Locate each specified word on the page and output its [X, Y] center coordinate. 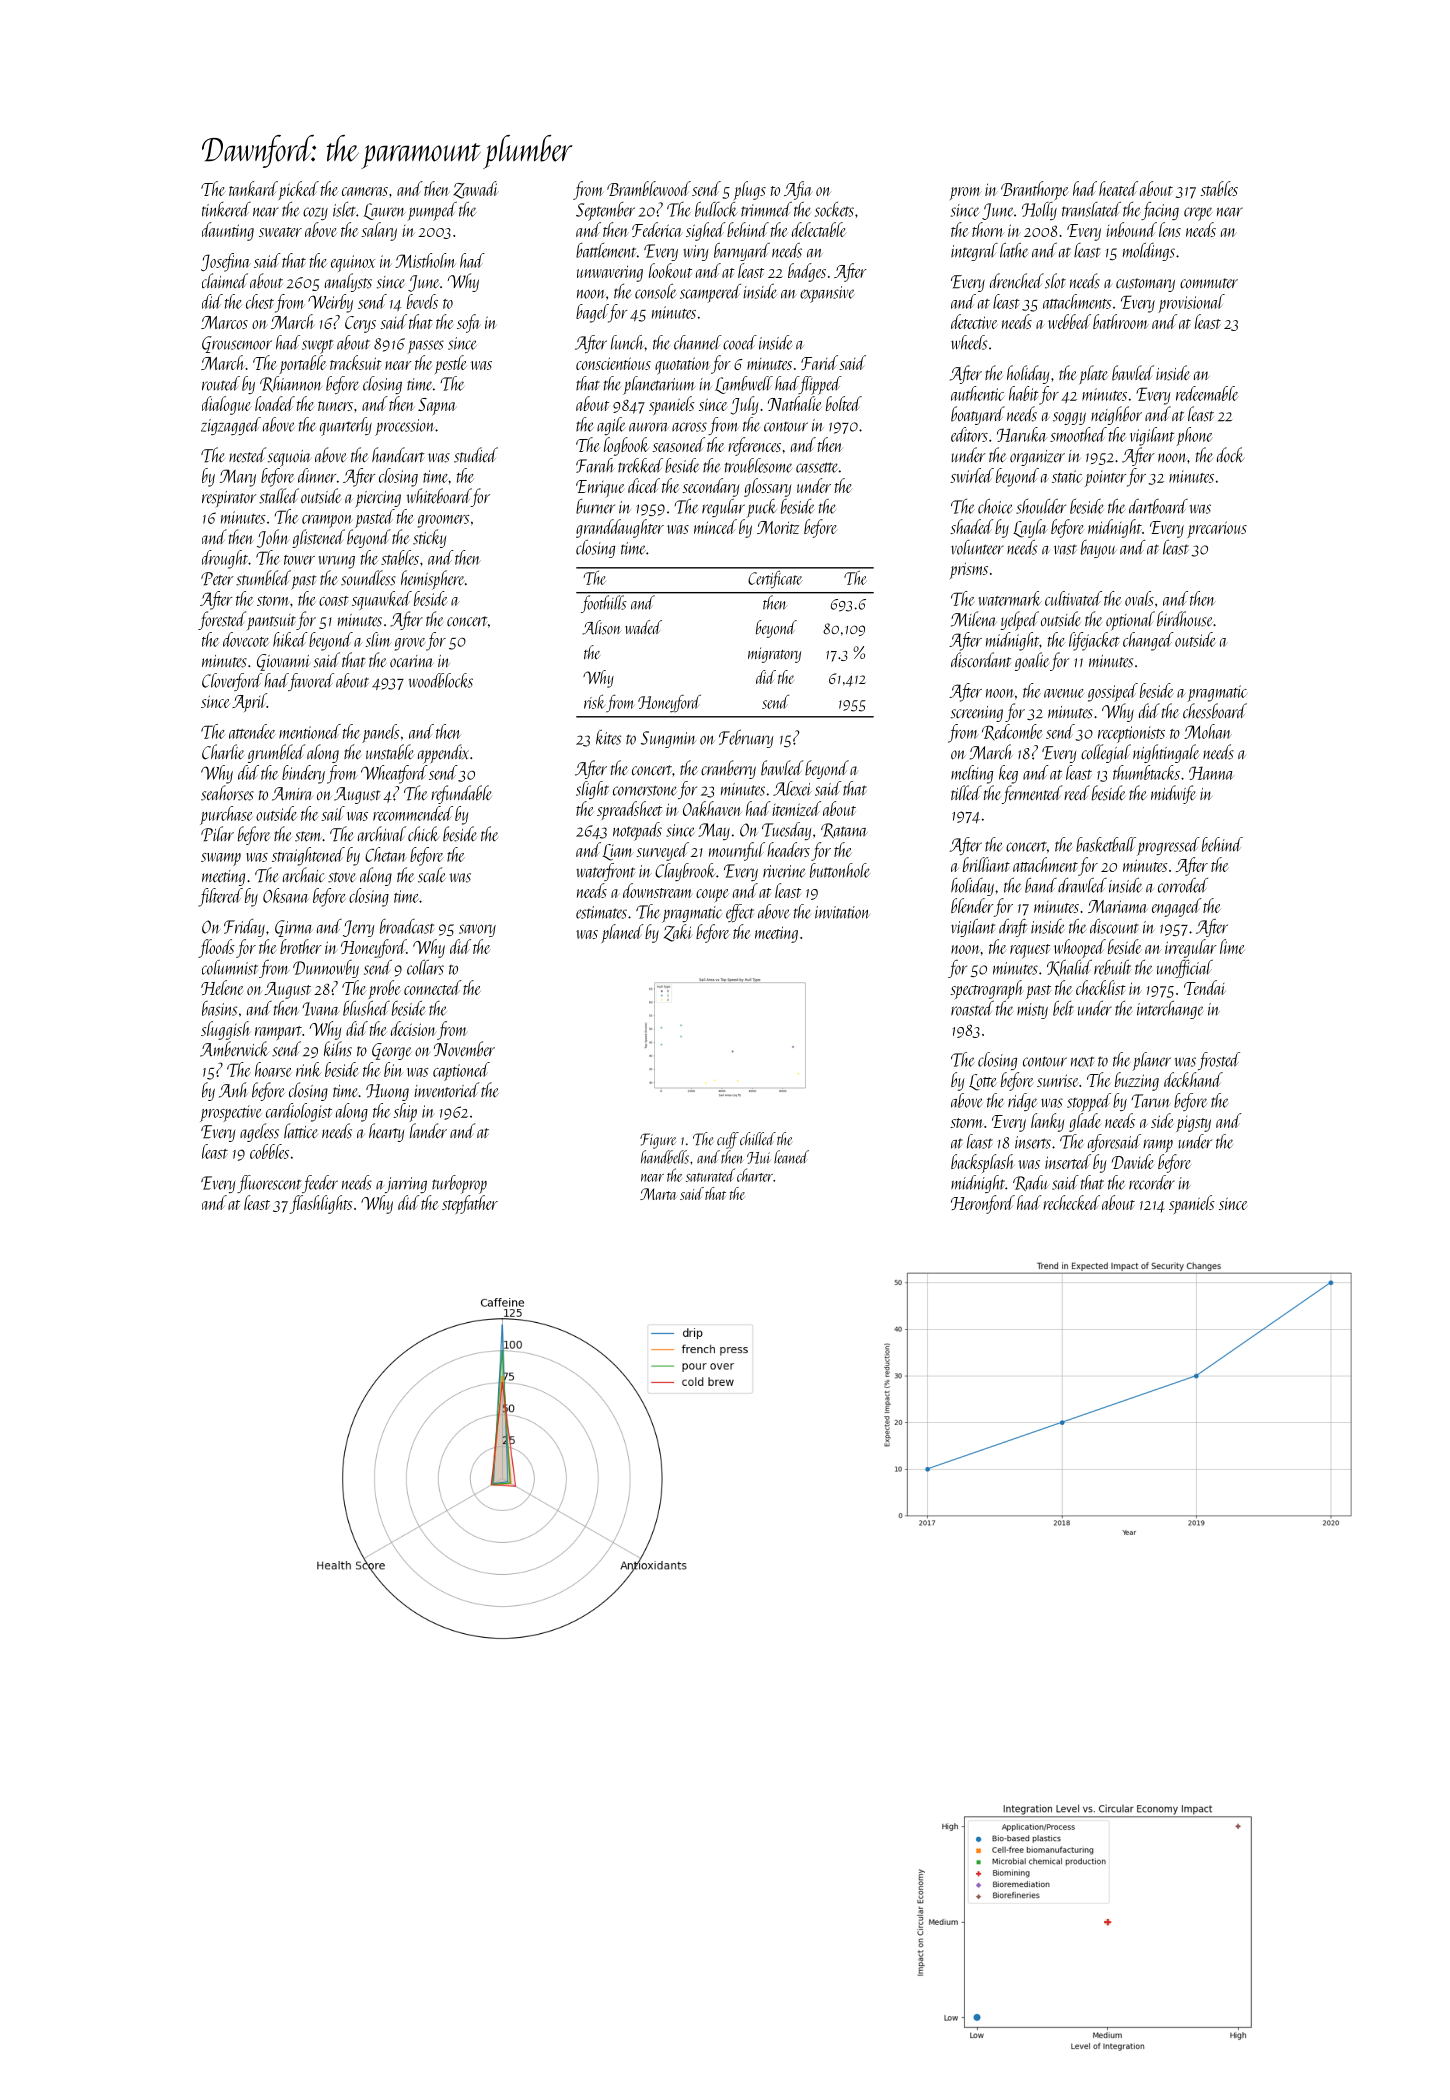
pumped [432, 211]
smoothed [1078, 434]
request [1030, 951]
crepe [1198, 214]
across [689, 427]
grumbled [276, 753]
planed [623, 933]
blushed [366, 1008]
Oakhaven [712, 808]
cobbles [269, 1151]
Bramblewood [649, 188]
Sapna [437, 406]
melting [972, 774]
